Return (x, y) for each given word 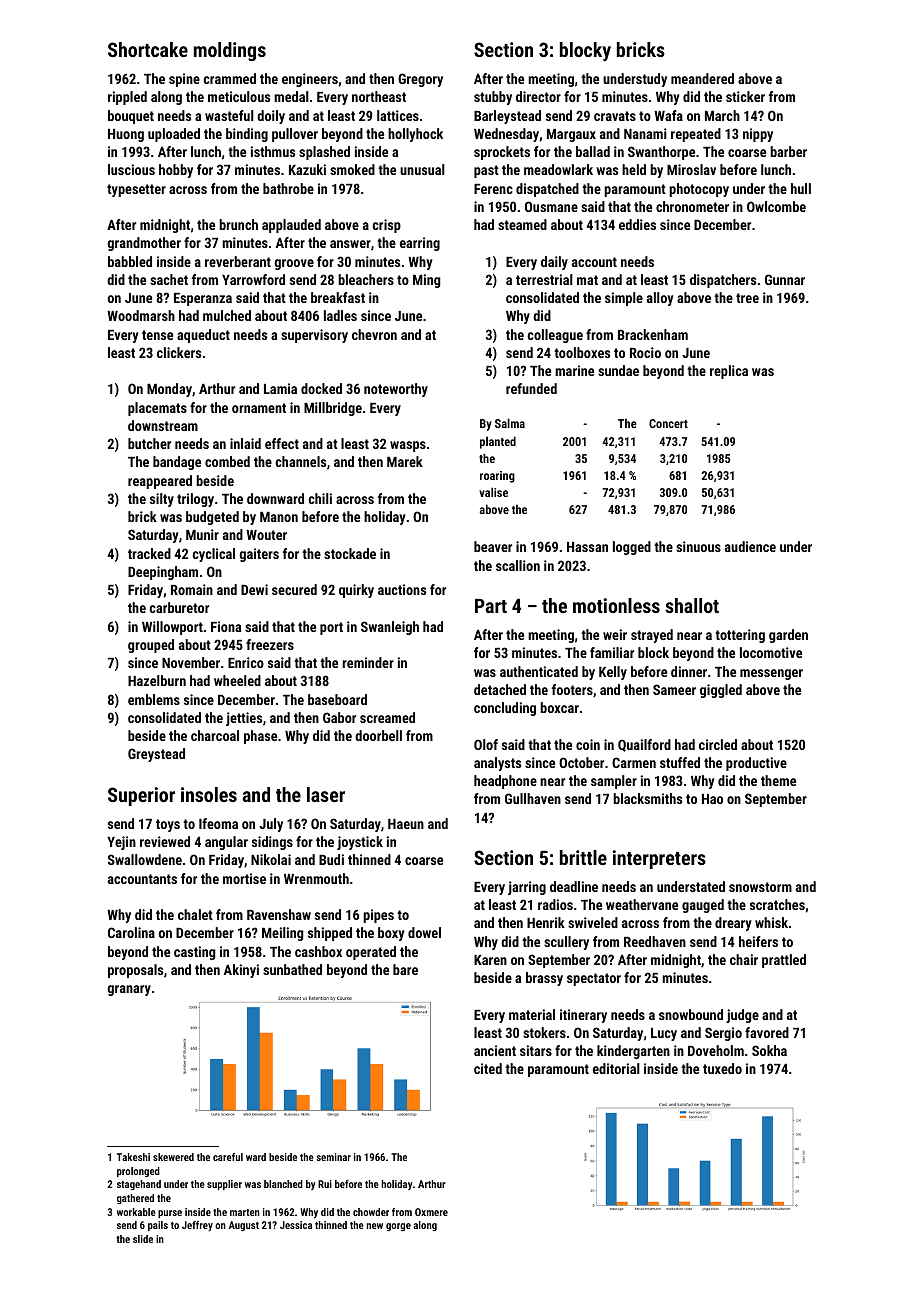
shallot (692, 605)
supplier (224, 1185)
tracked (149, 553)
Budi (331, 859)
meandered (702, 78)
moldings (230, 51)
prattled (784, 961)
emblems (154, 699)
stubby (493, 98)
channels (301, 461)
